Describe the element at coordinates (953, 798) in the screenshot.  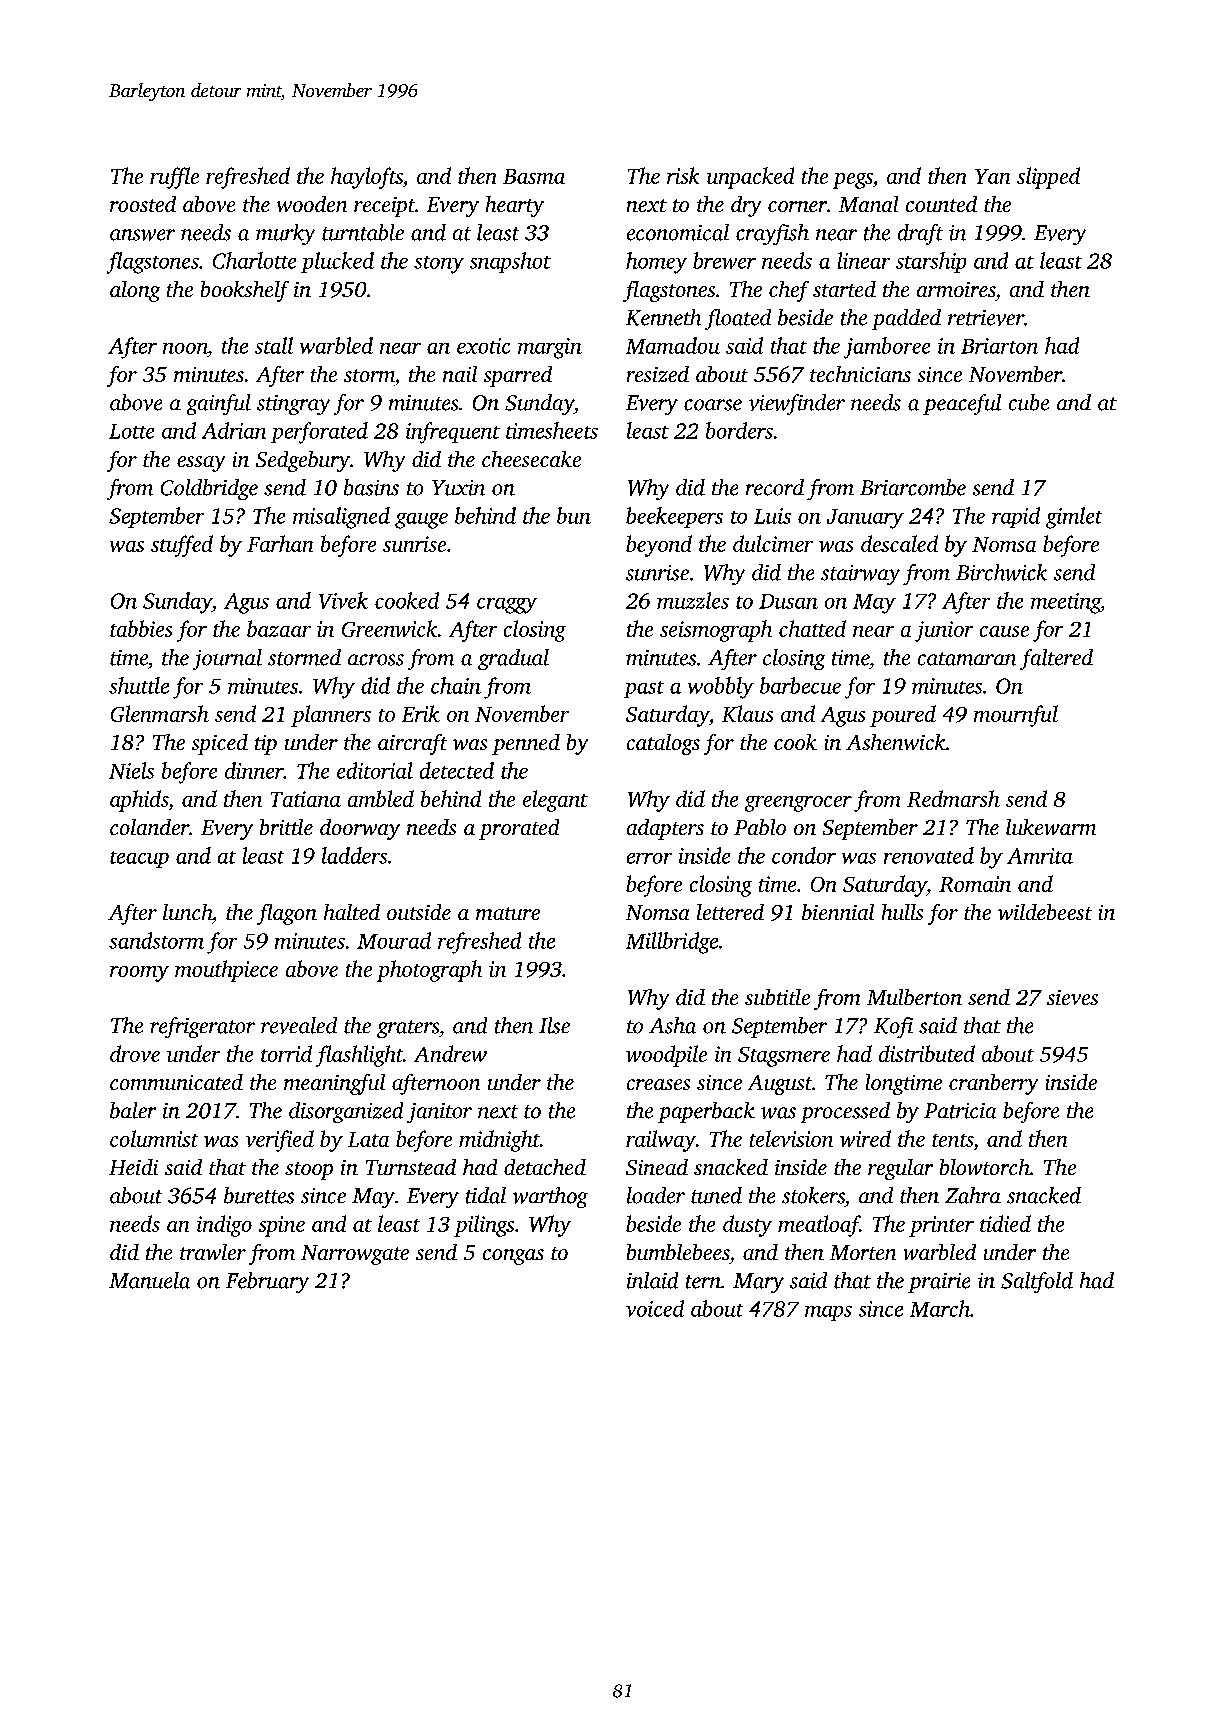
I see `Redmarsh` at that location.
